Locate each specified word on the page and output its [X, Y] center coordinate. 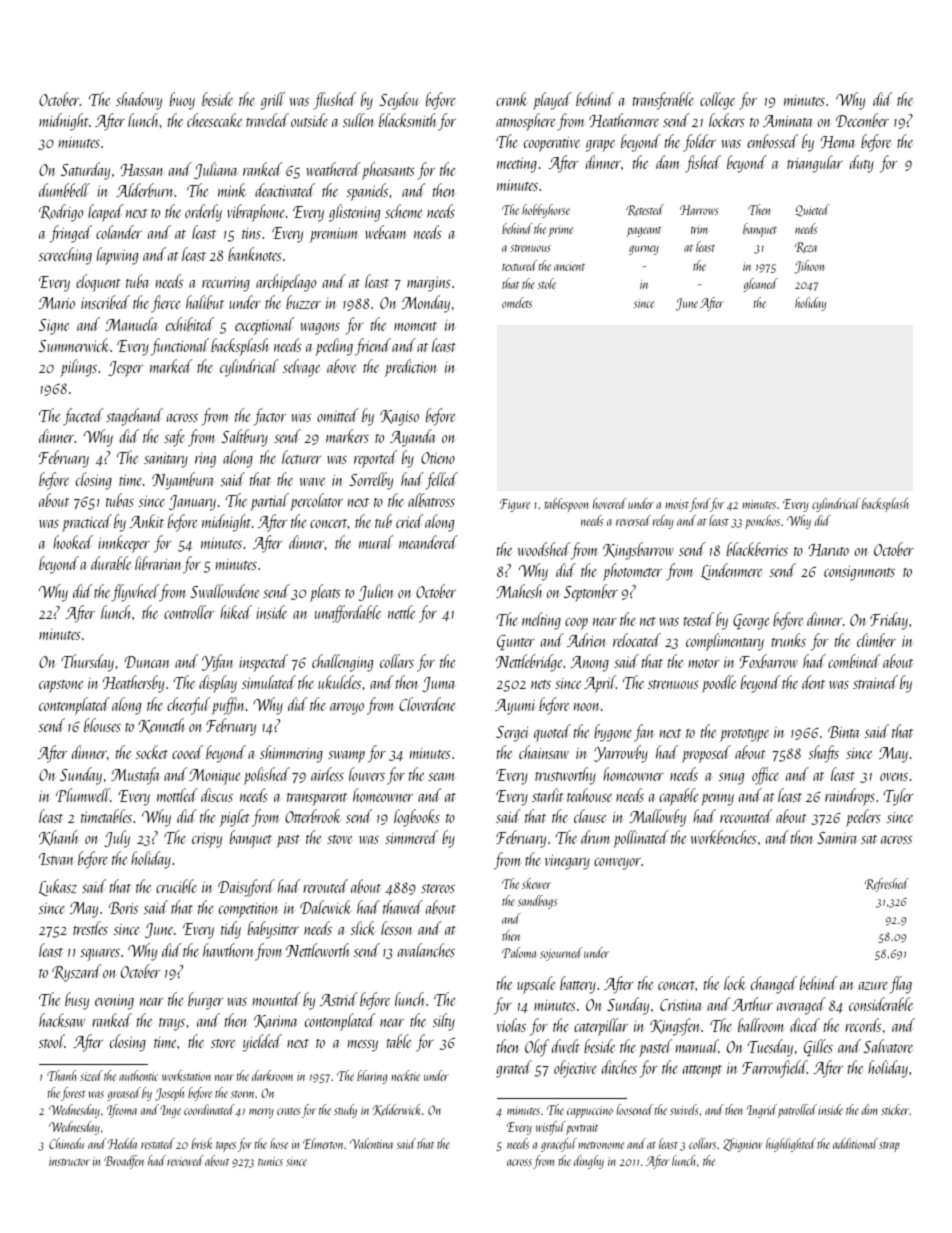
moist [677, 504]
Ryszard [76, 973]
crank [512, 99]
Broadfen [124, 1162]
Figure [515, 505]
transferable [663, 101]
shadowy [139, 101]
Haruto [828, 550]
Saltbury [244, 438]
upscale [536, 985]
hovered [610, 503]
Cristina [681, 1005]
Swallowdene [225, 591]
